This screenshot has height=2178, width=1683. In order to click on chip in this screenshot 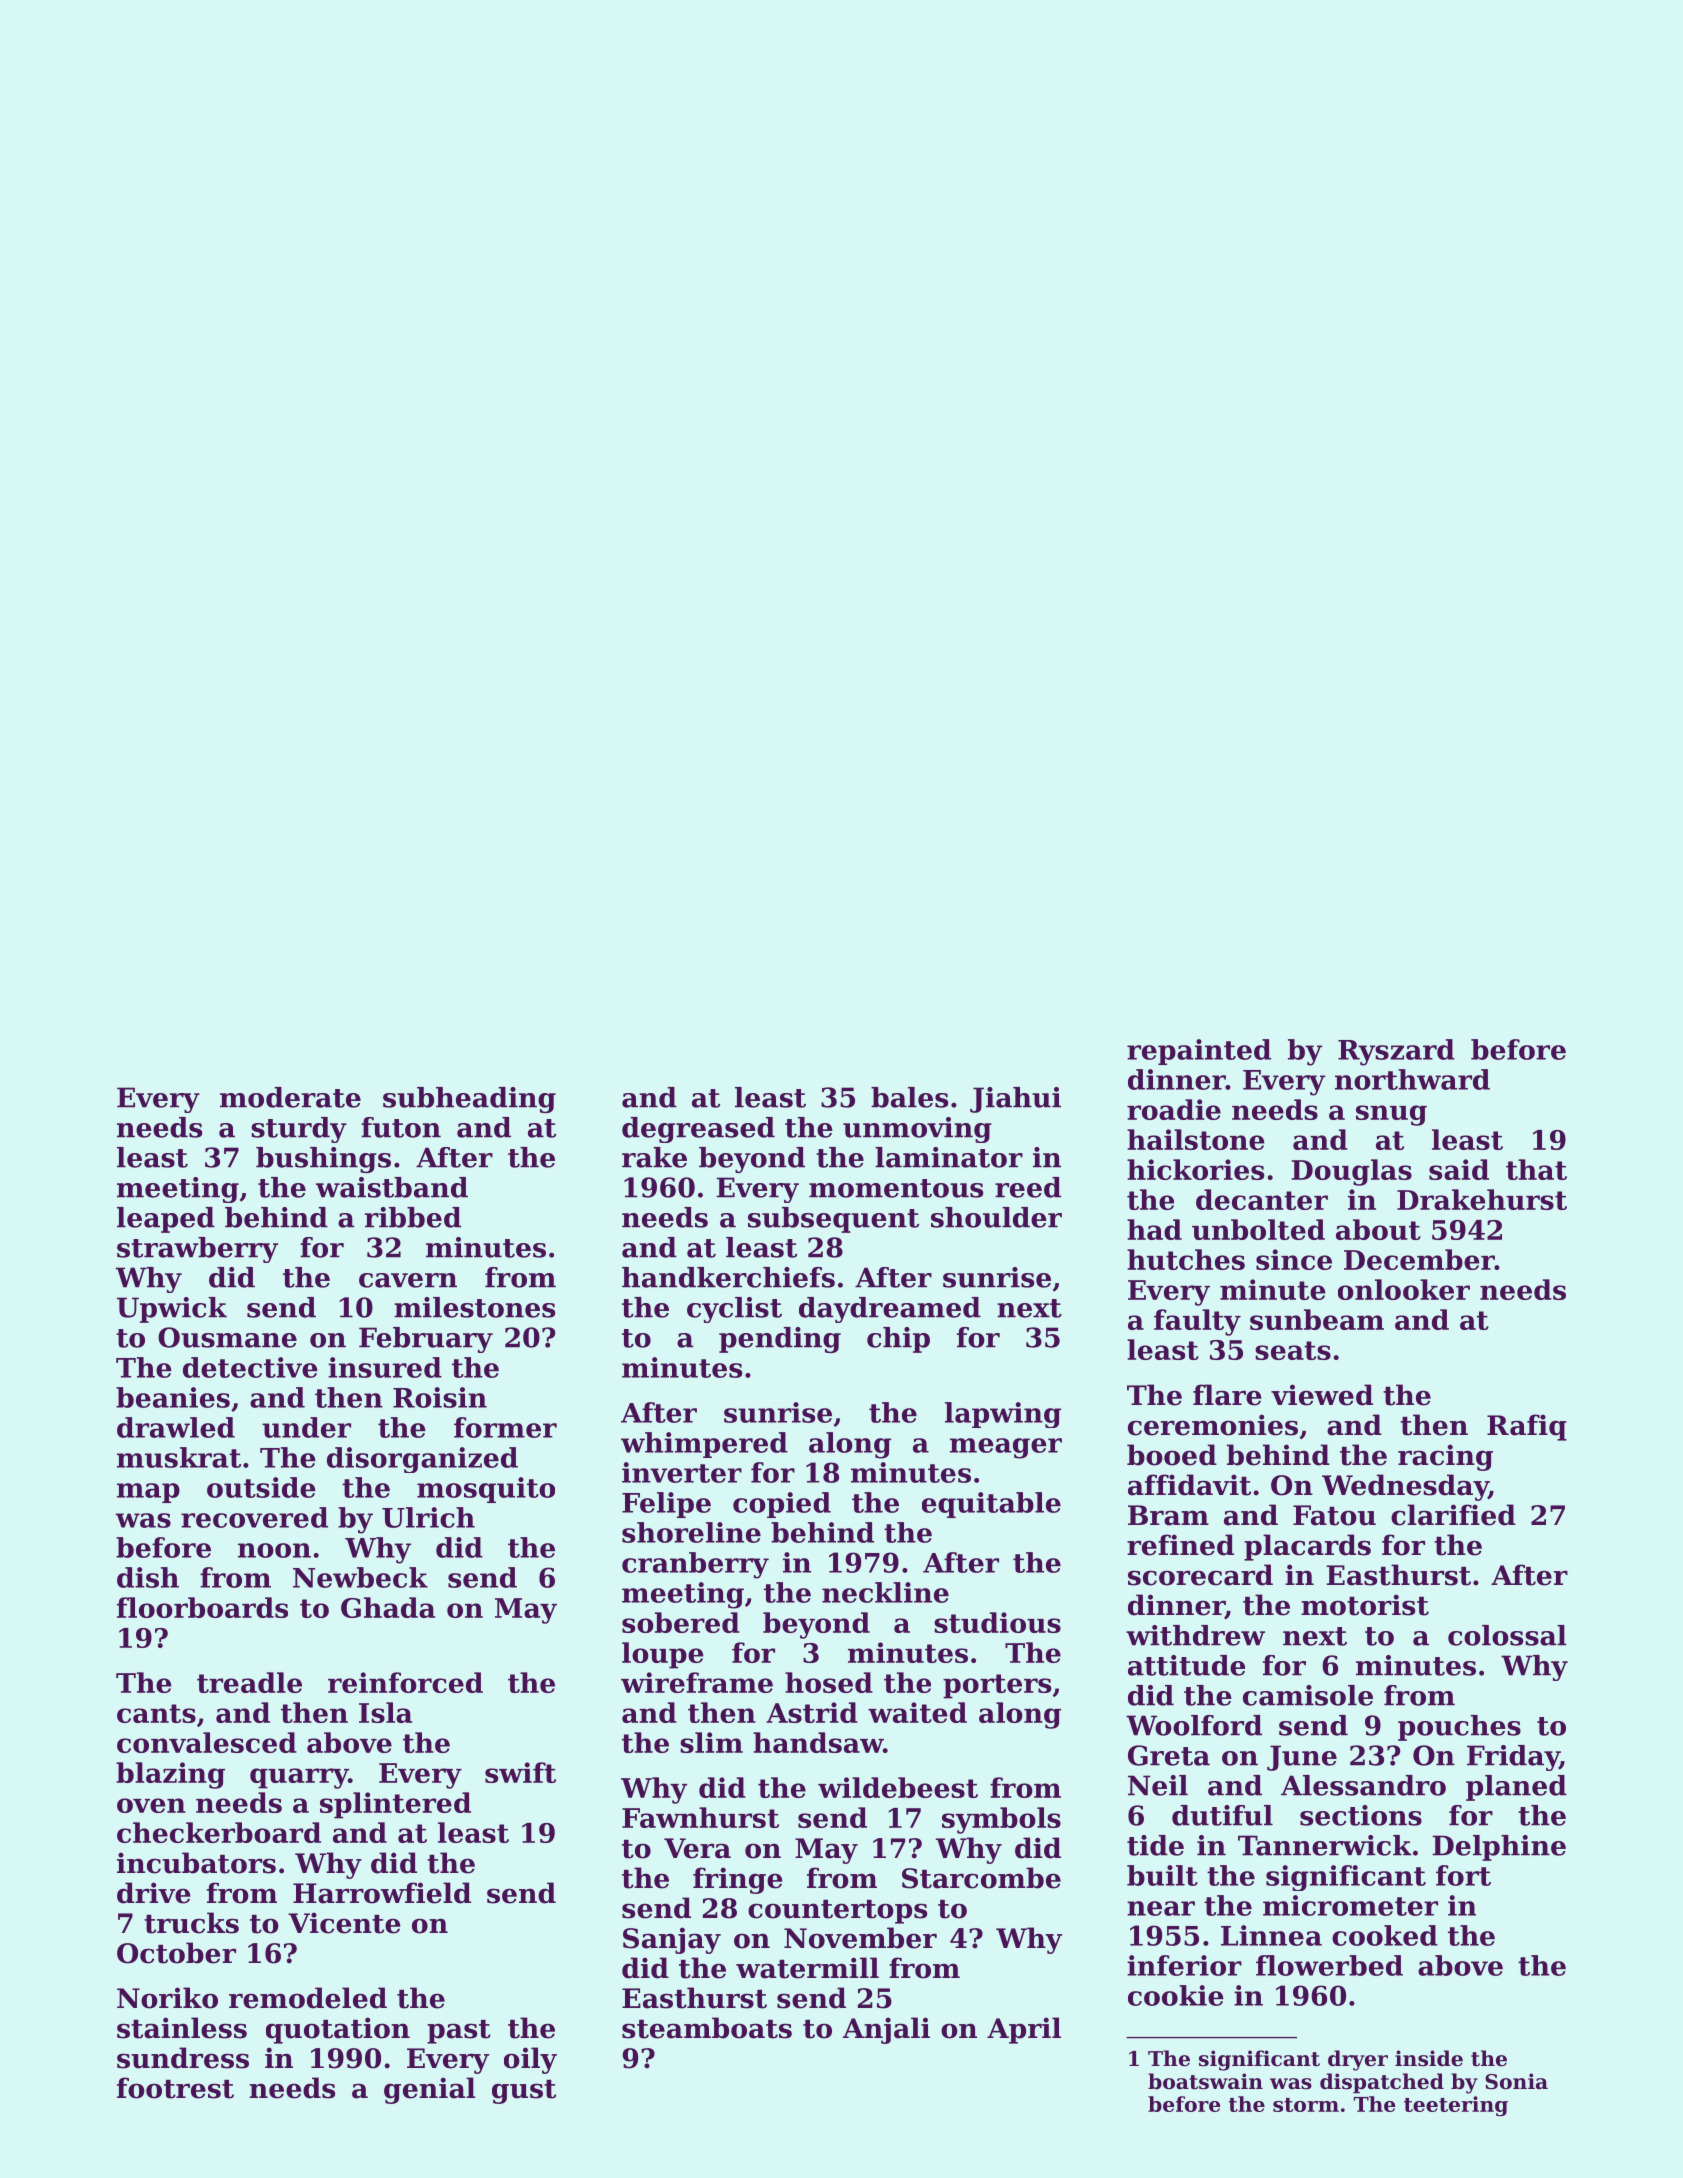, I will do `click(898, 1340)`.
